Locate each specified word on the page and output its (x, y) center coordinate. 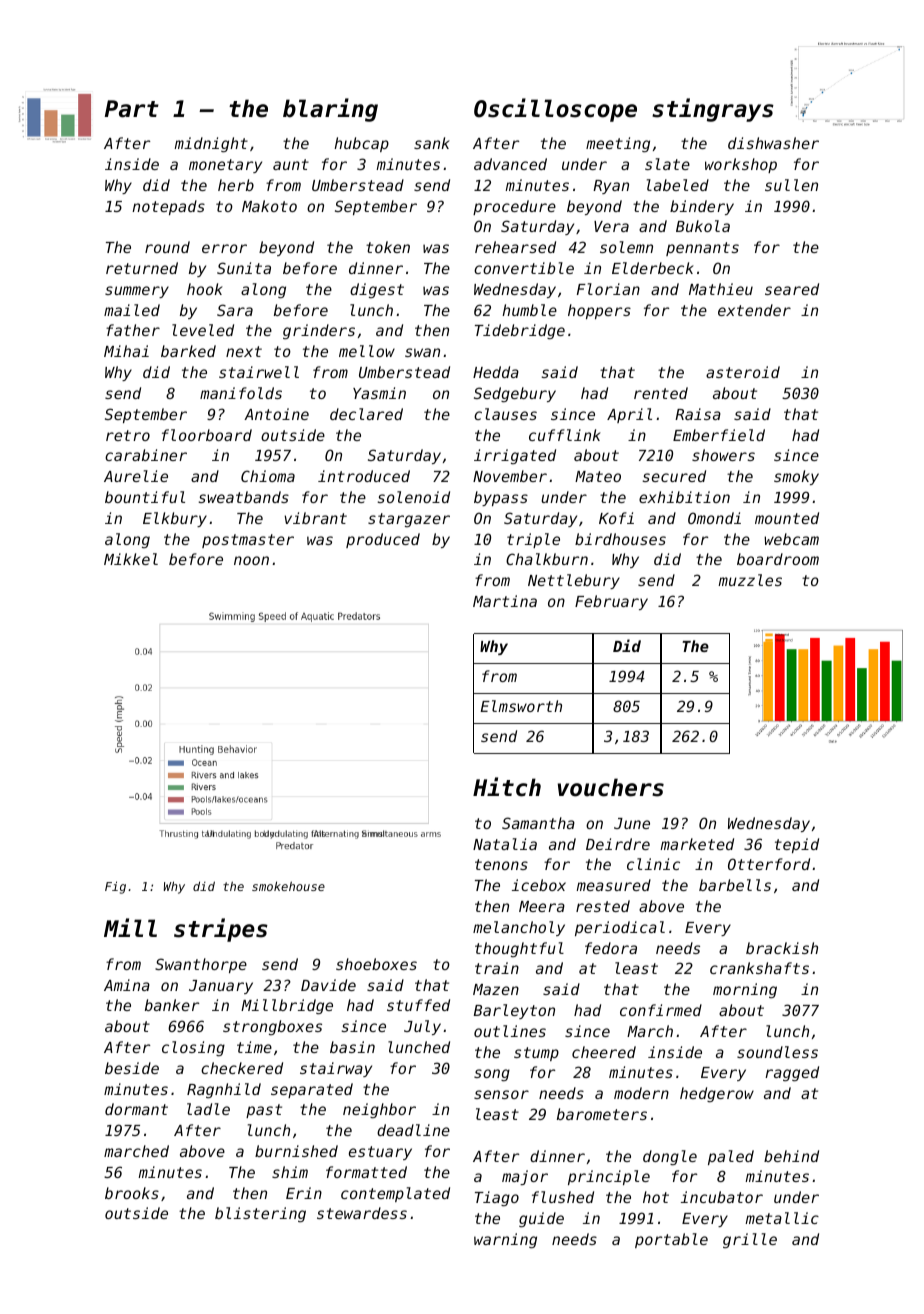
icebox (539, 885)
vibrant (315, 518)
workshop (741, 165)
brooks (132, 1193)
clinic (653, 864)
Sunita (244, 268)
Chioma (268, 476)
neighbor (379, 1111)
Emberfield (719, 435)
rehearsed (515, 247)
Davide (328, 985)
